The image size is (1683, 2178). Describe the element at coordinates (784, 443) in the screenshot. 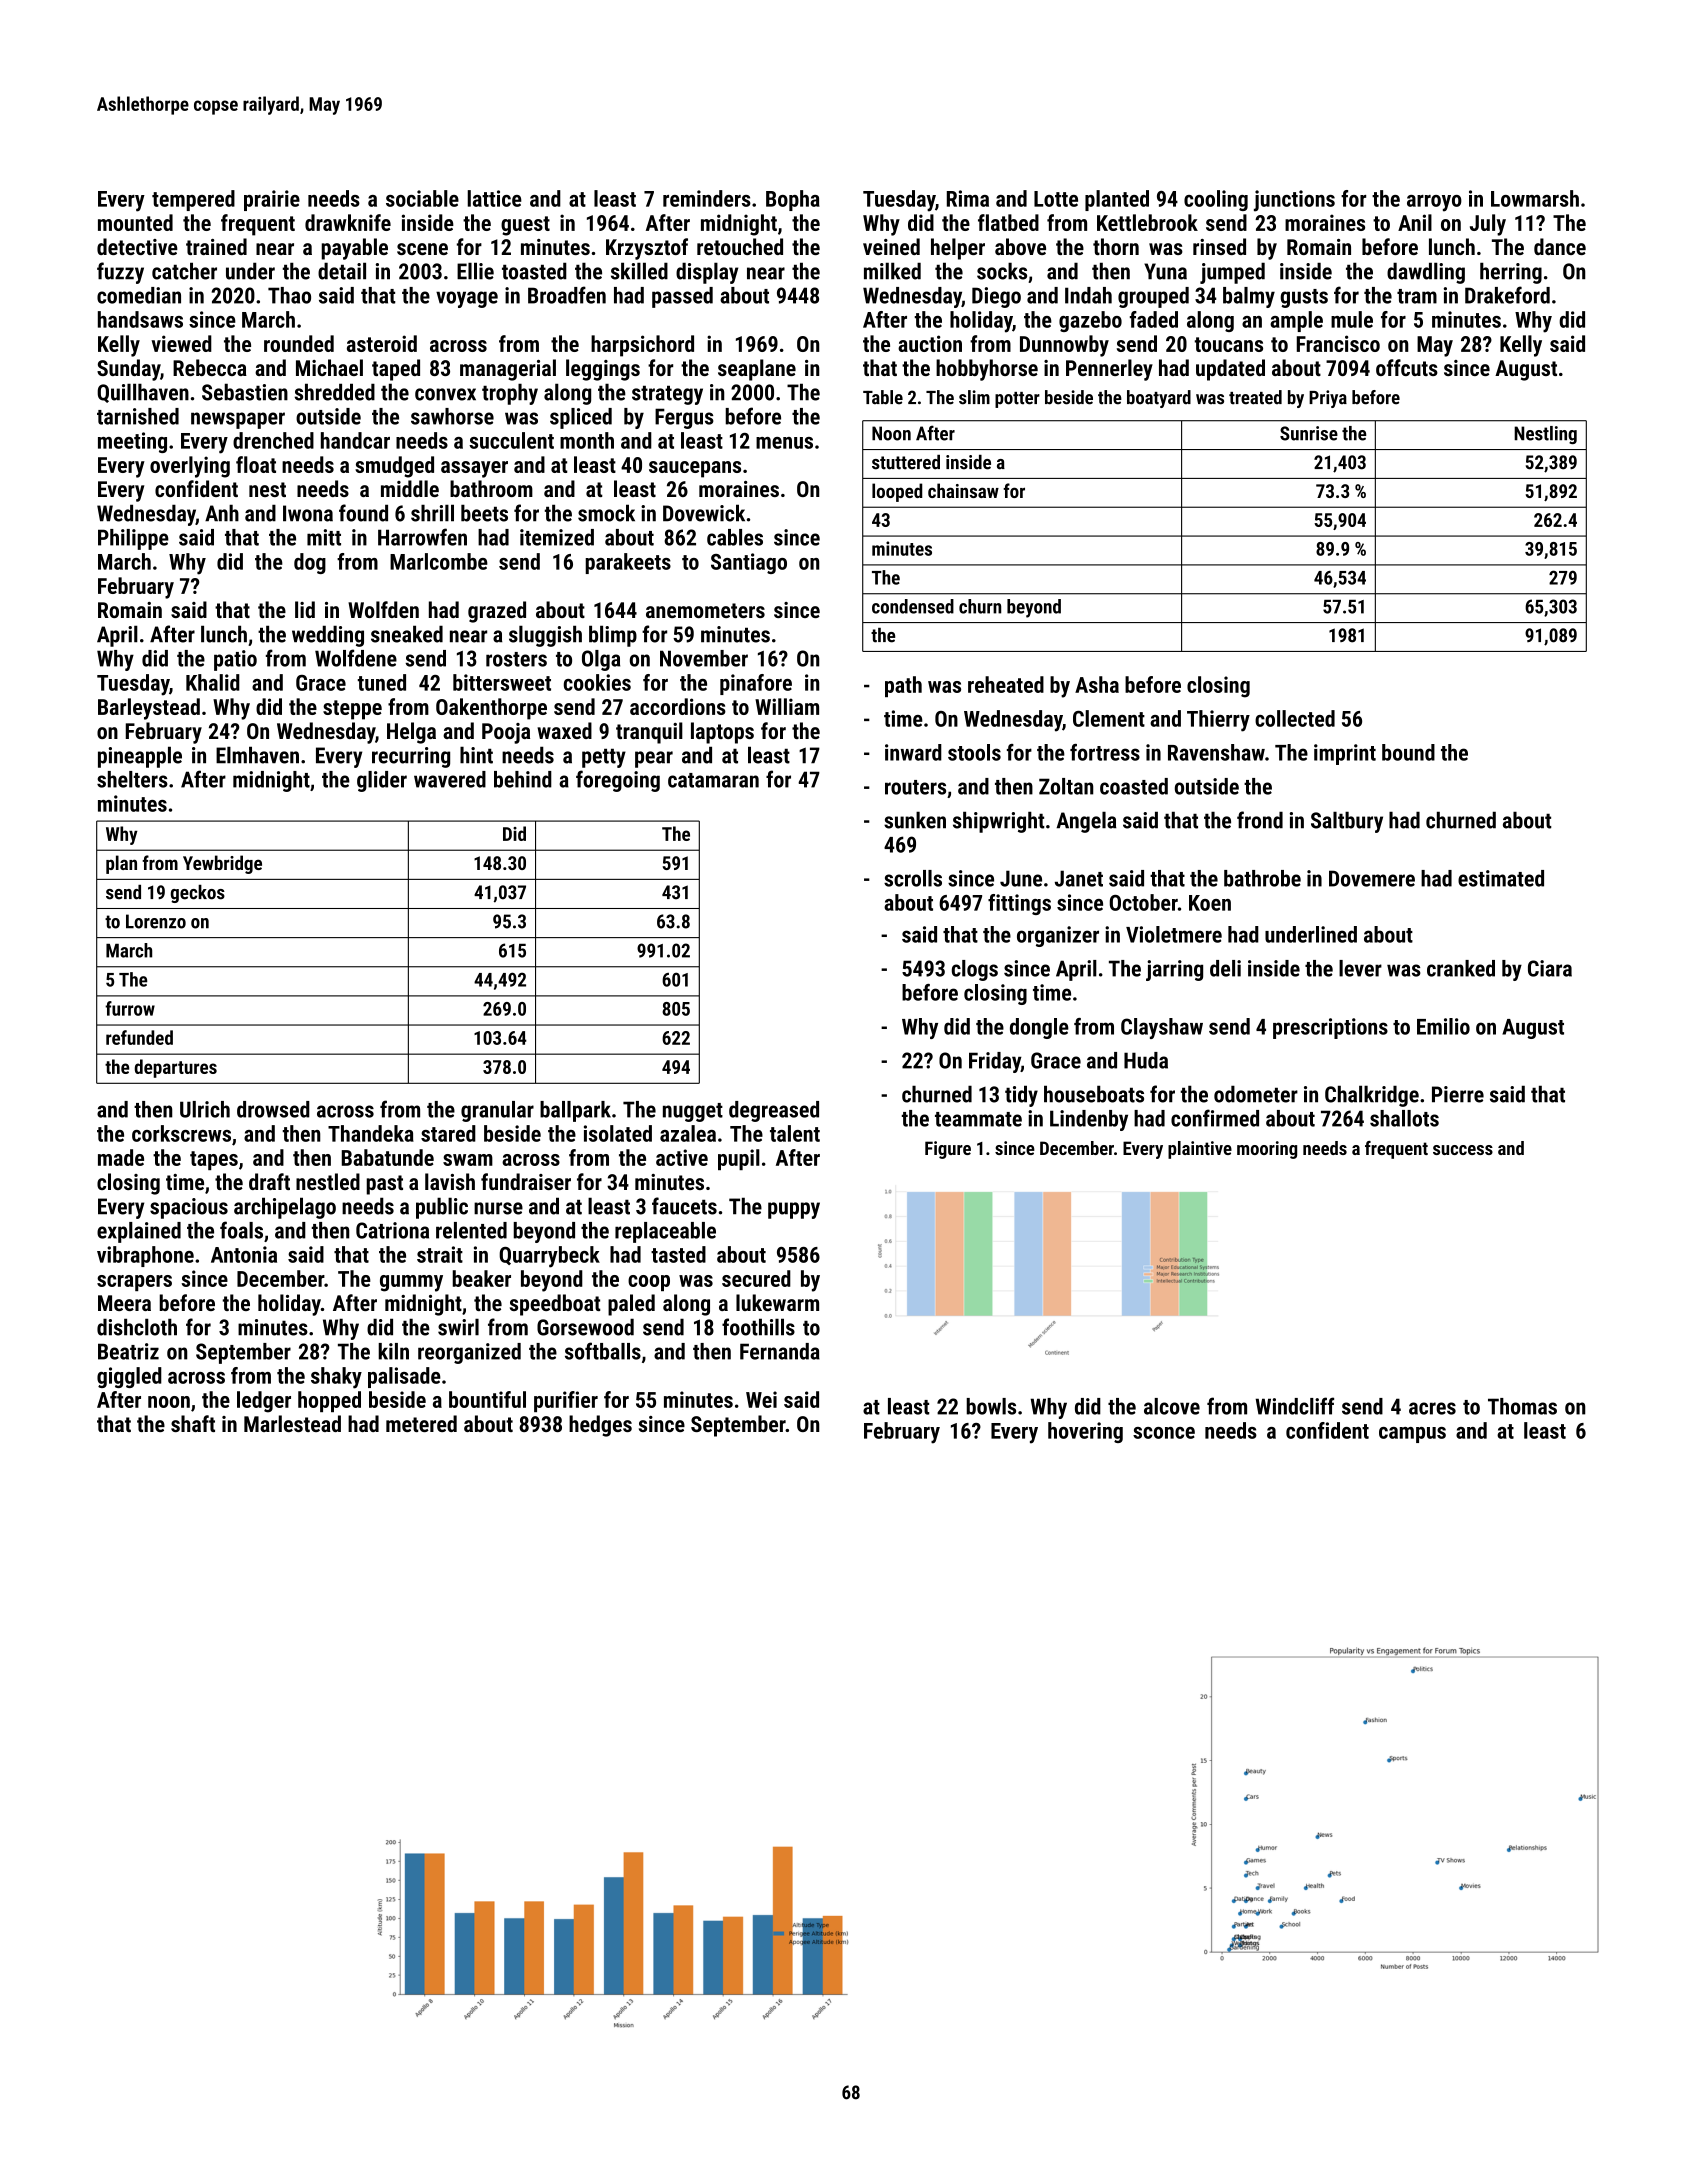

I see `menus` at that location.
